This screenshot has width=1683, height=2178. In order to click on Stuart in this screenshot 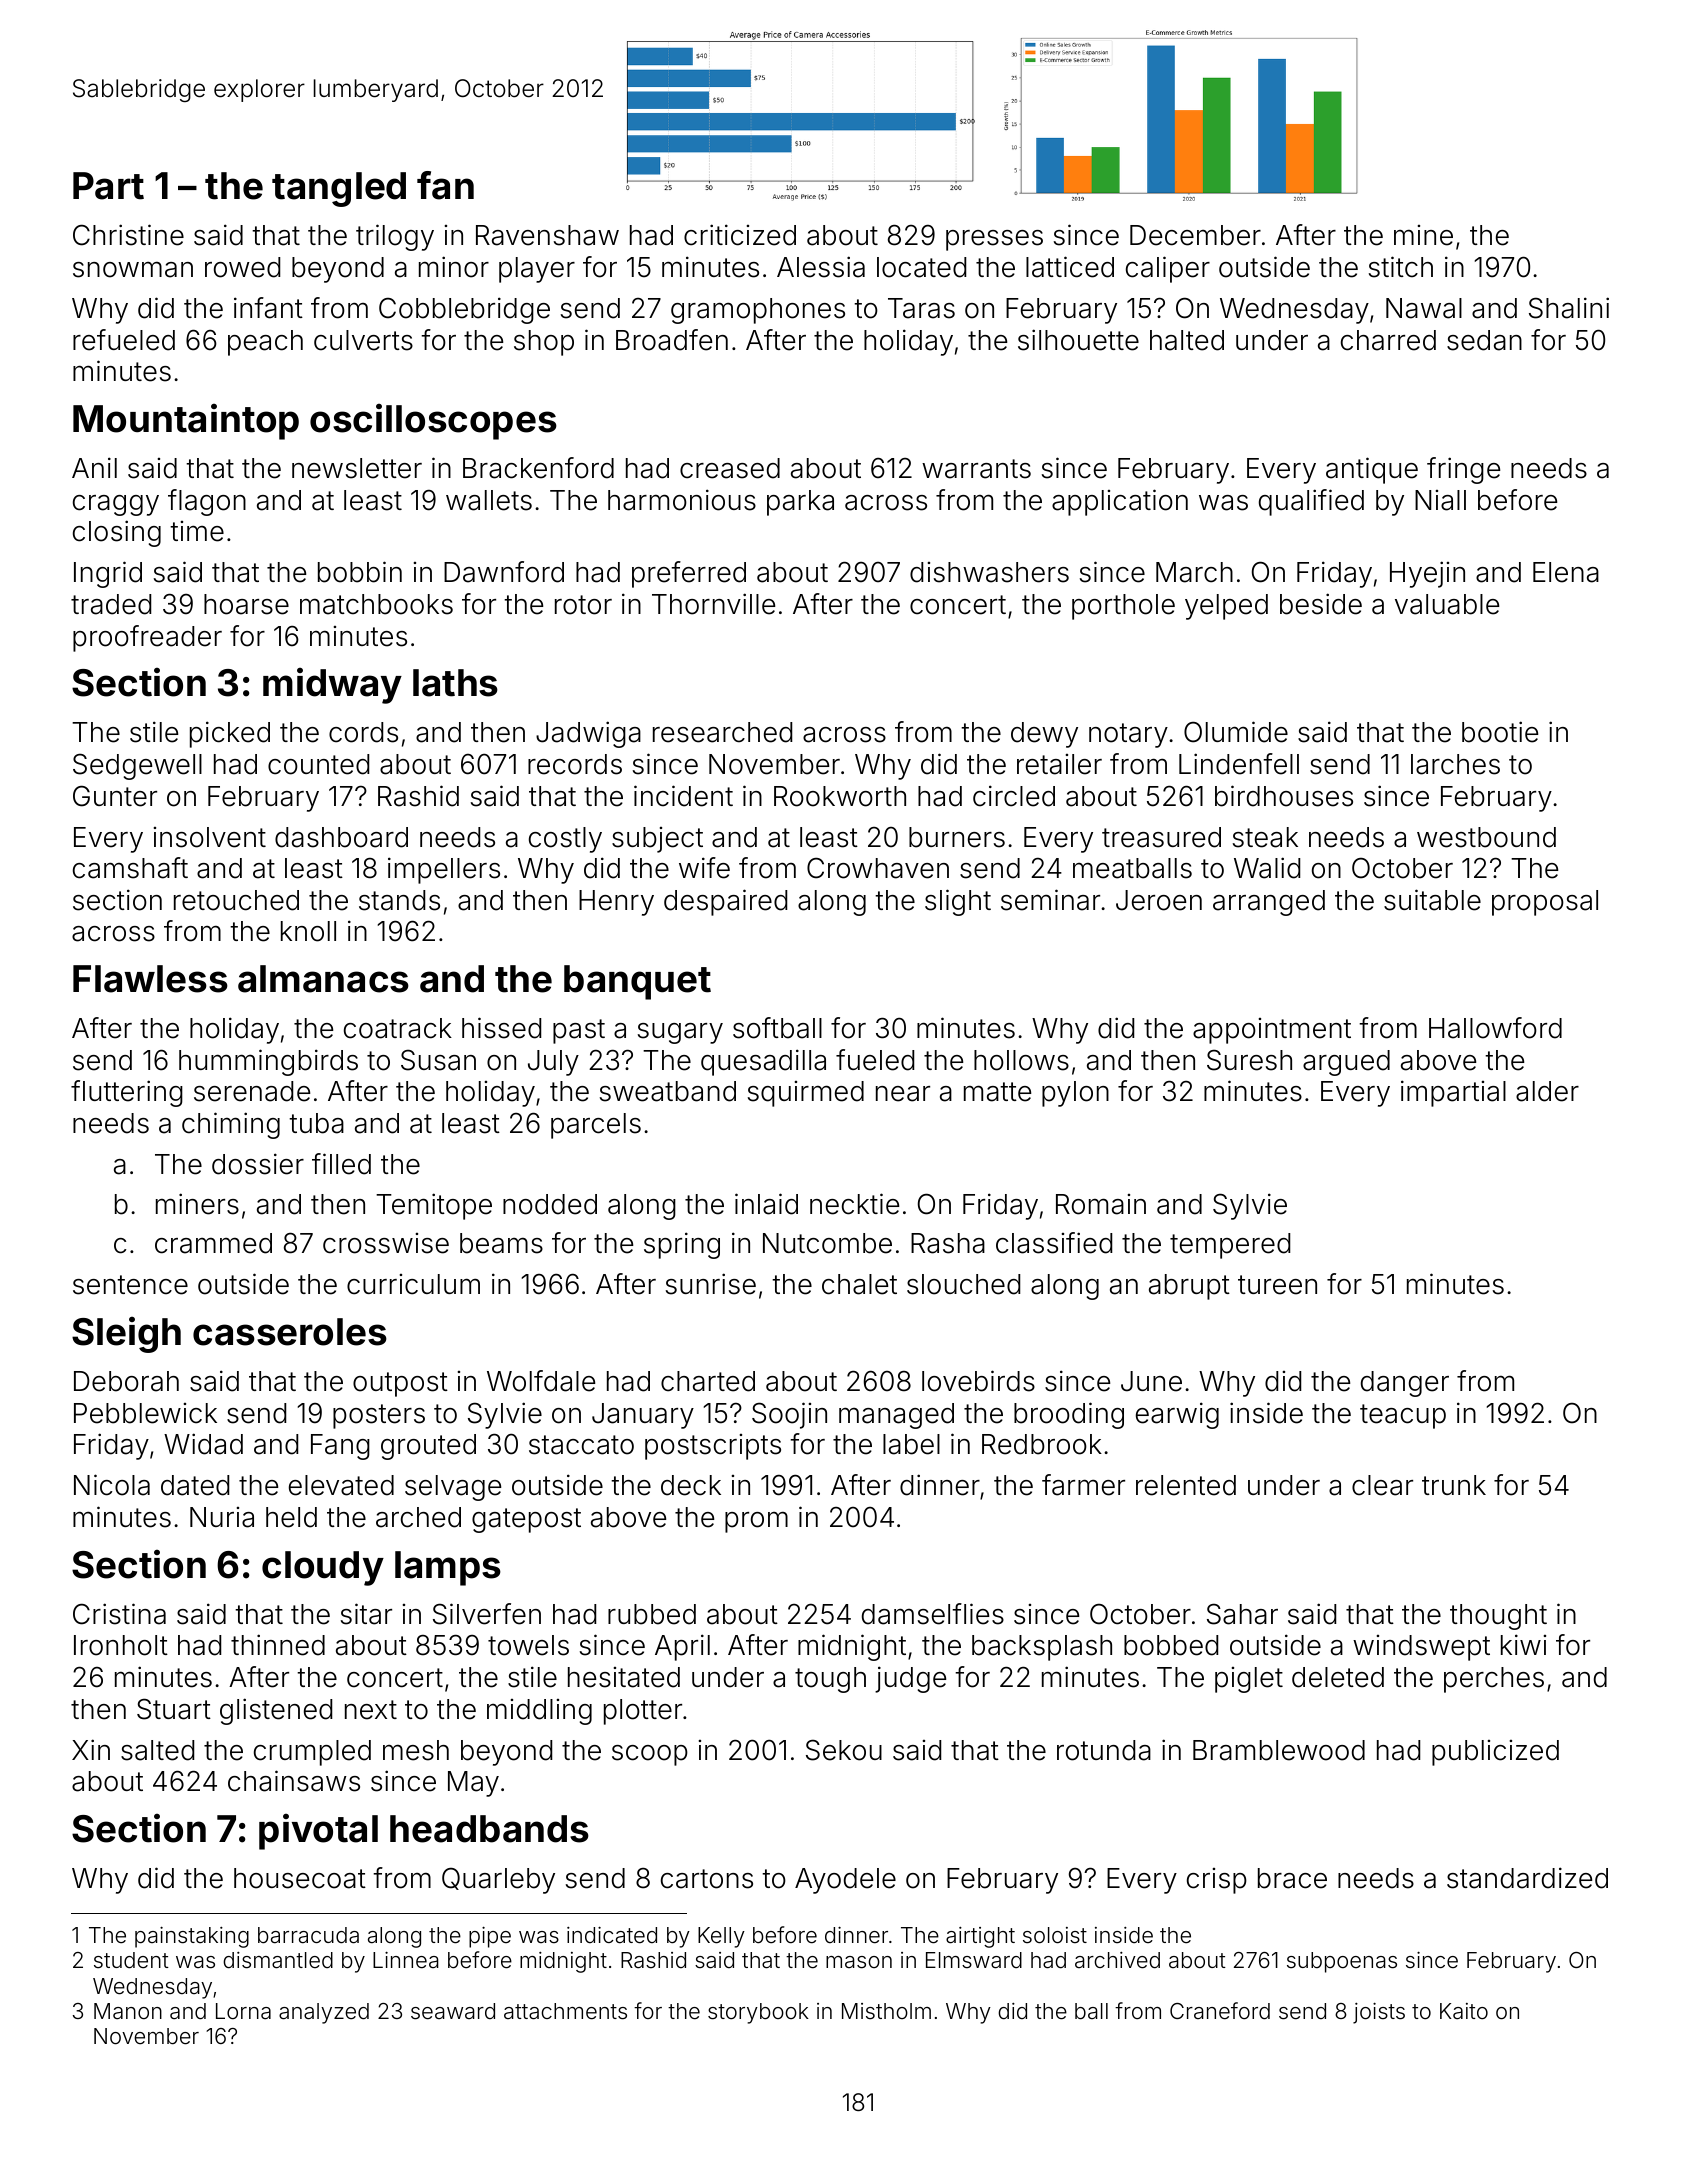, I will do `click(174, 1709)`.
